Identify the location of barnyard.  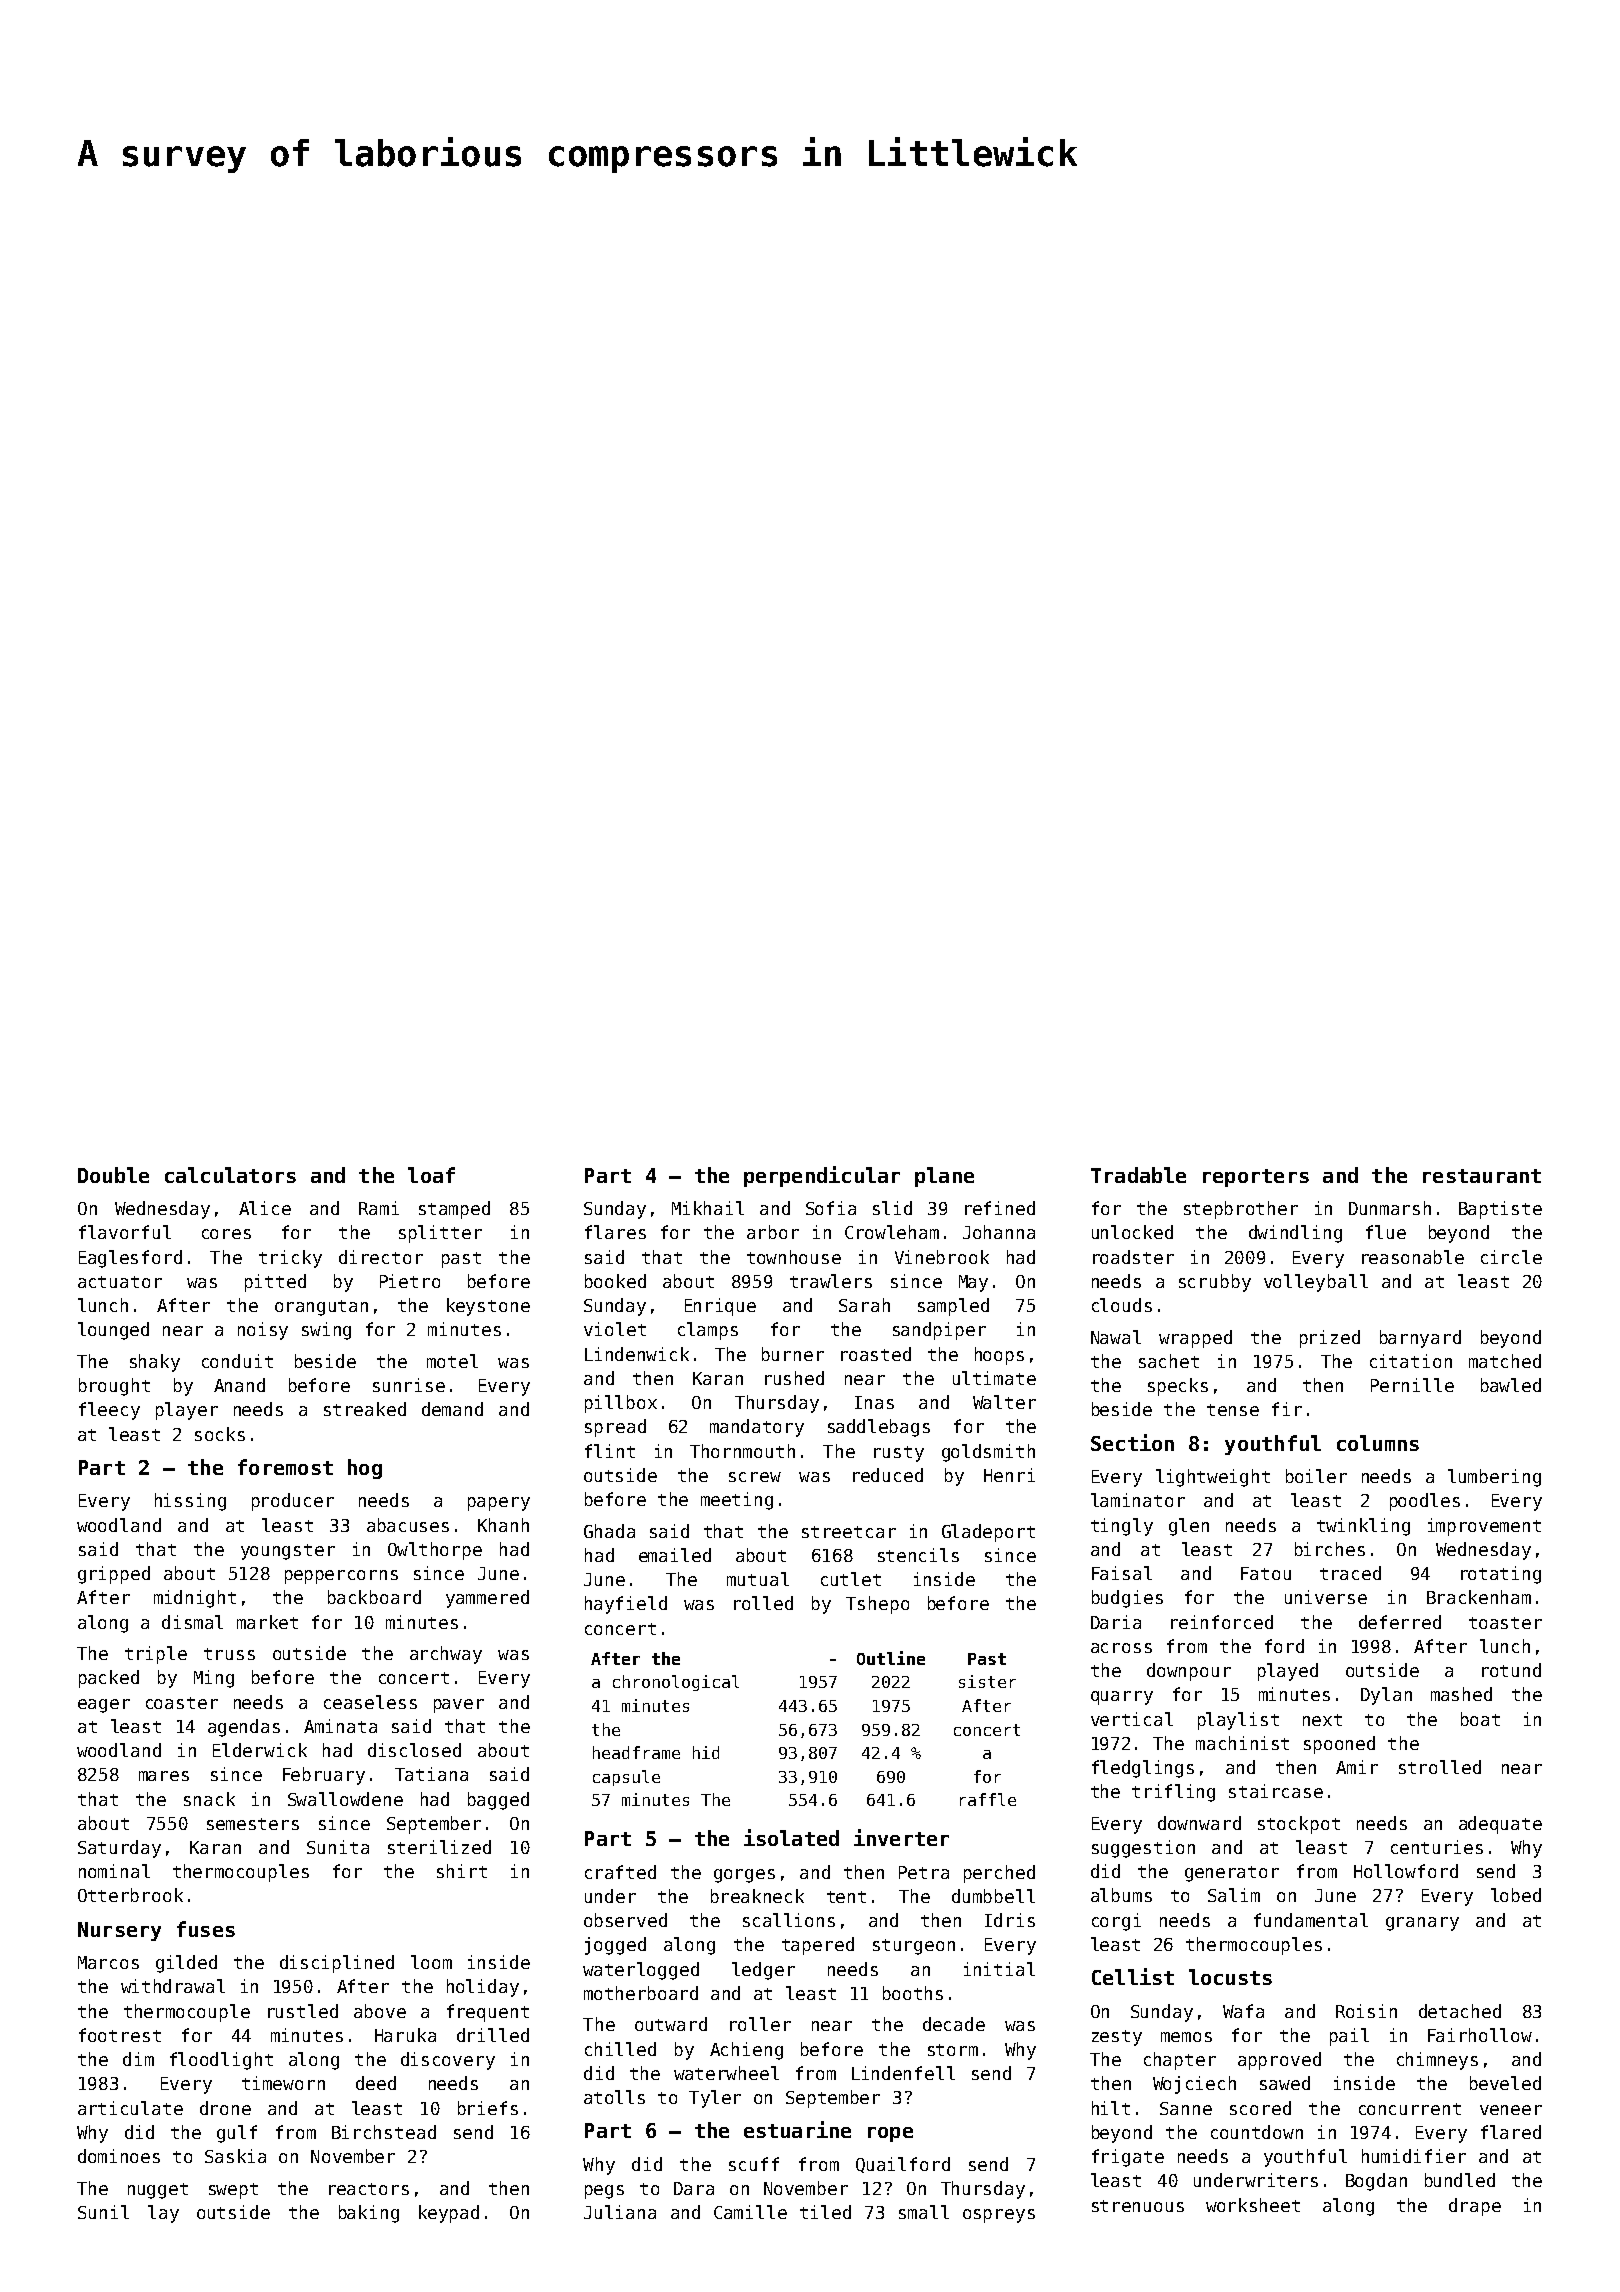
(1420, 1339).
